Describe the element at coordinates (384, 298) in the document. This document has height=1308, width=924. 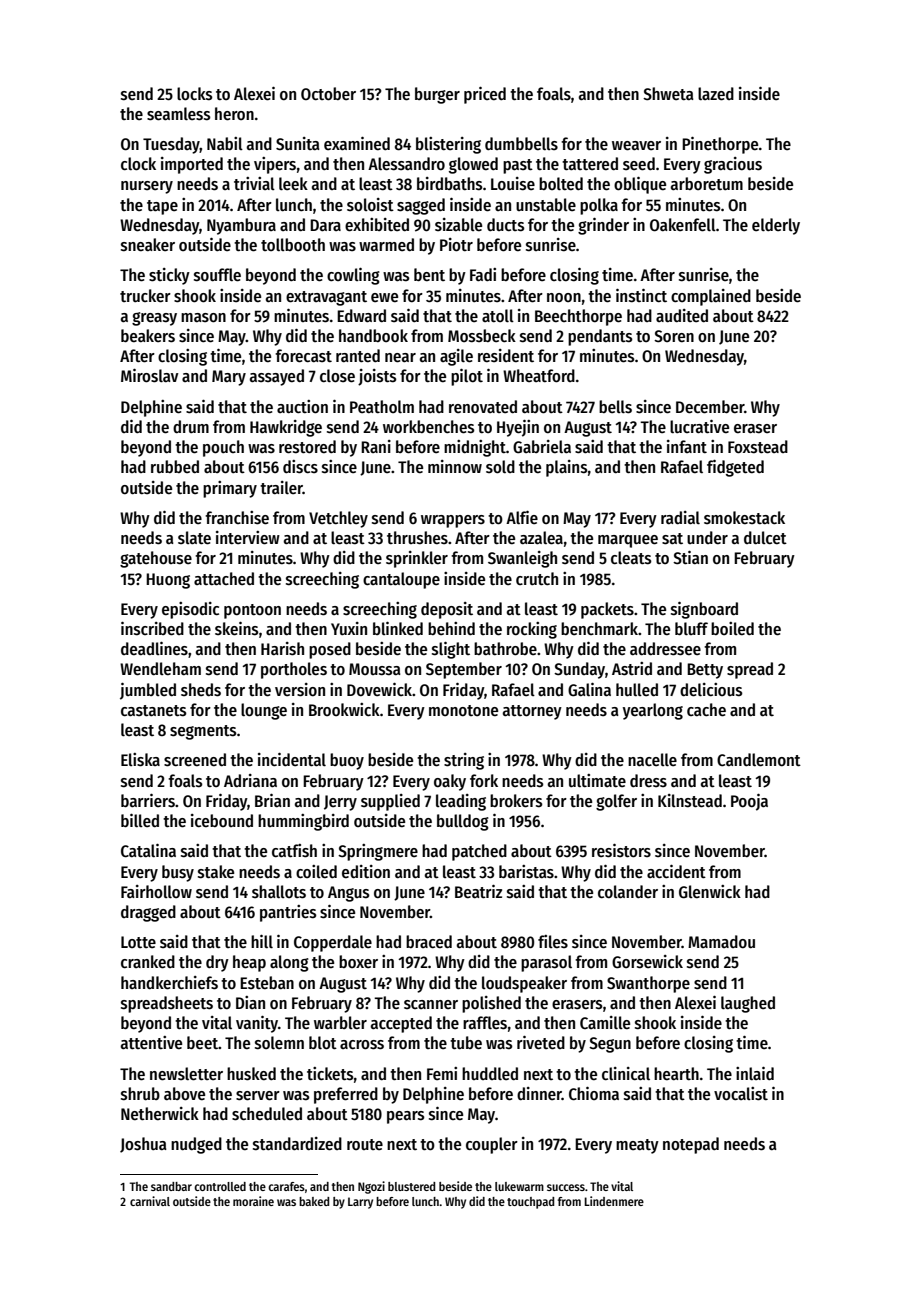
I see `ewe` at that location.
